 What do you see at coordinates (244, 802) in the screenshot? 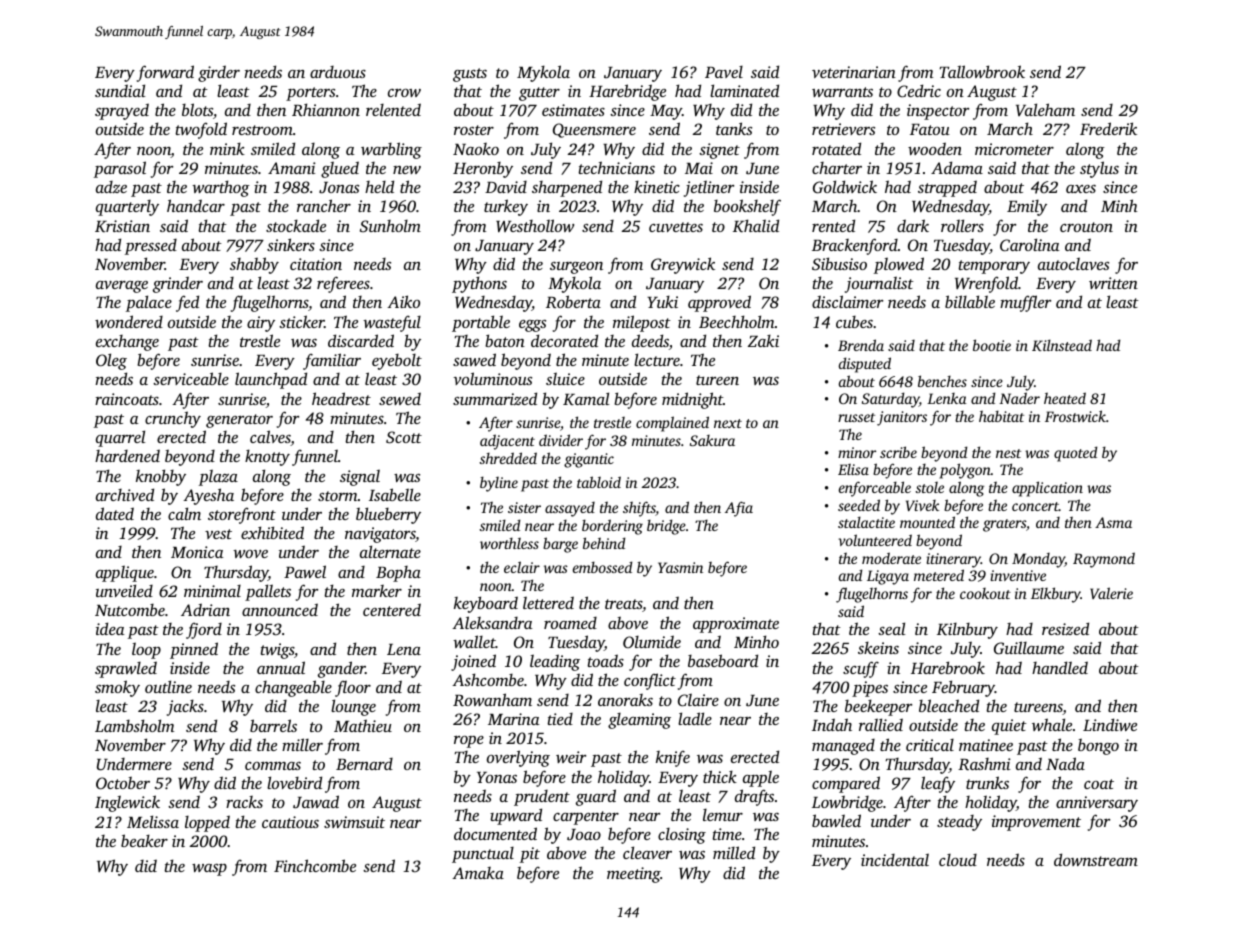
I see `racks` at bounding box center [244, 802].
